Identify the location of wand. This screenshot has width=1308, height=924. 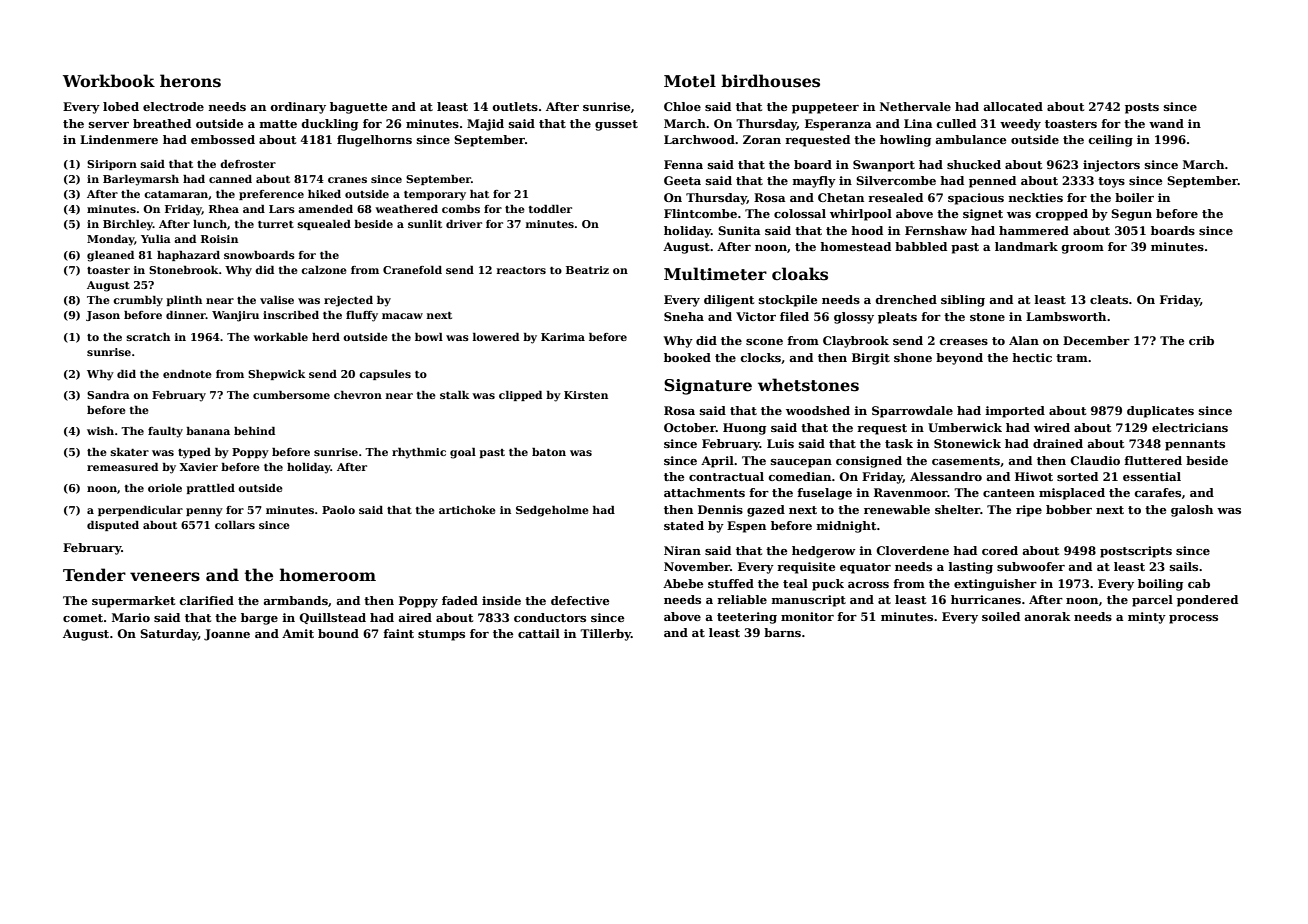
(1166, 123).
